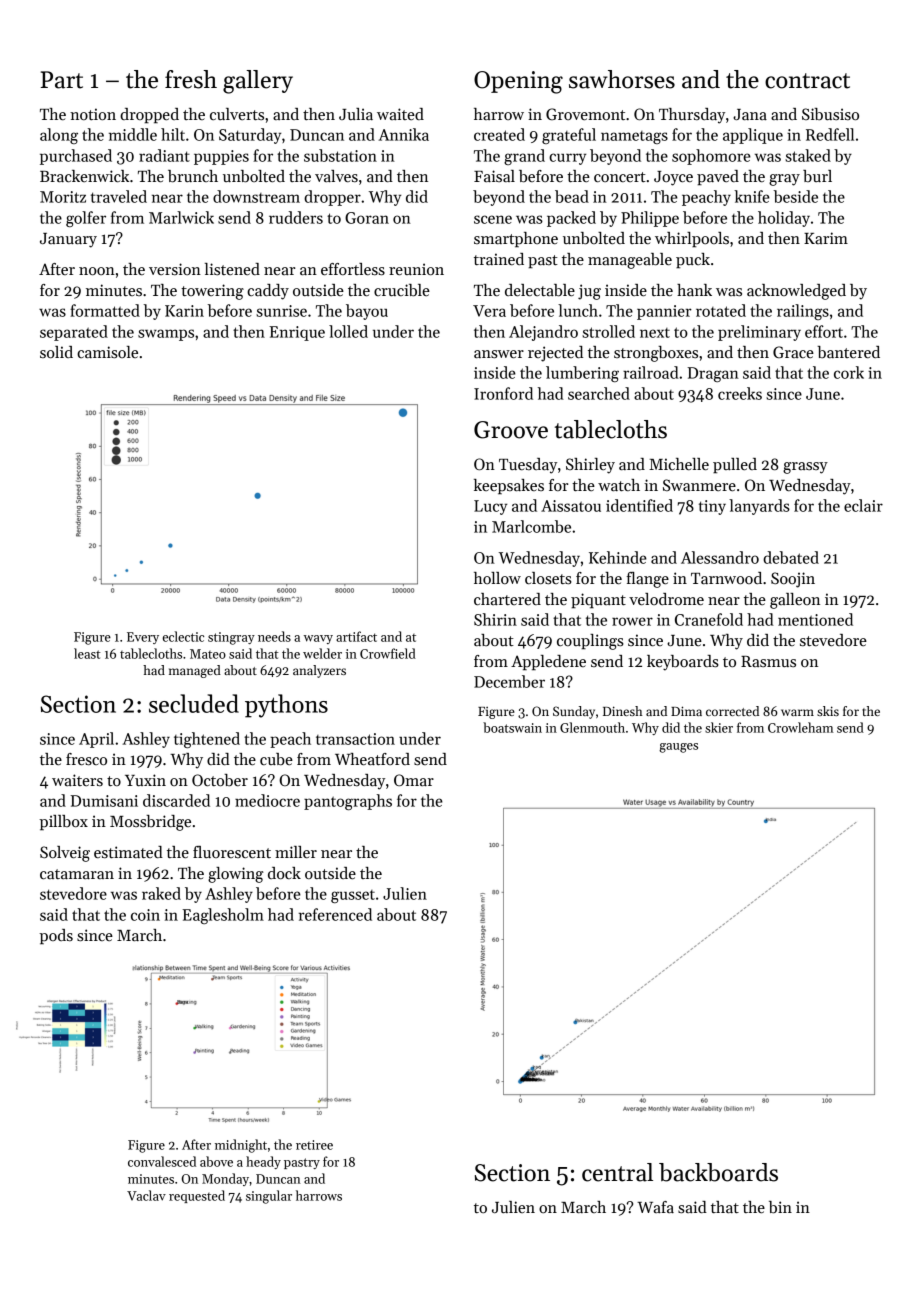  I want to click on Every, so click(143, 638).
